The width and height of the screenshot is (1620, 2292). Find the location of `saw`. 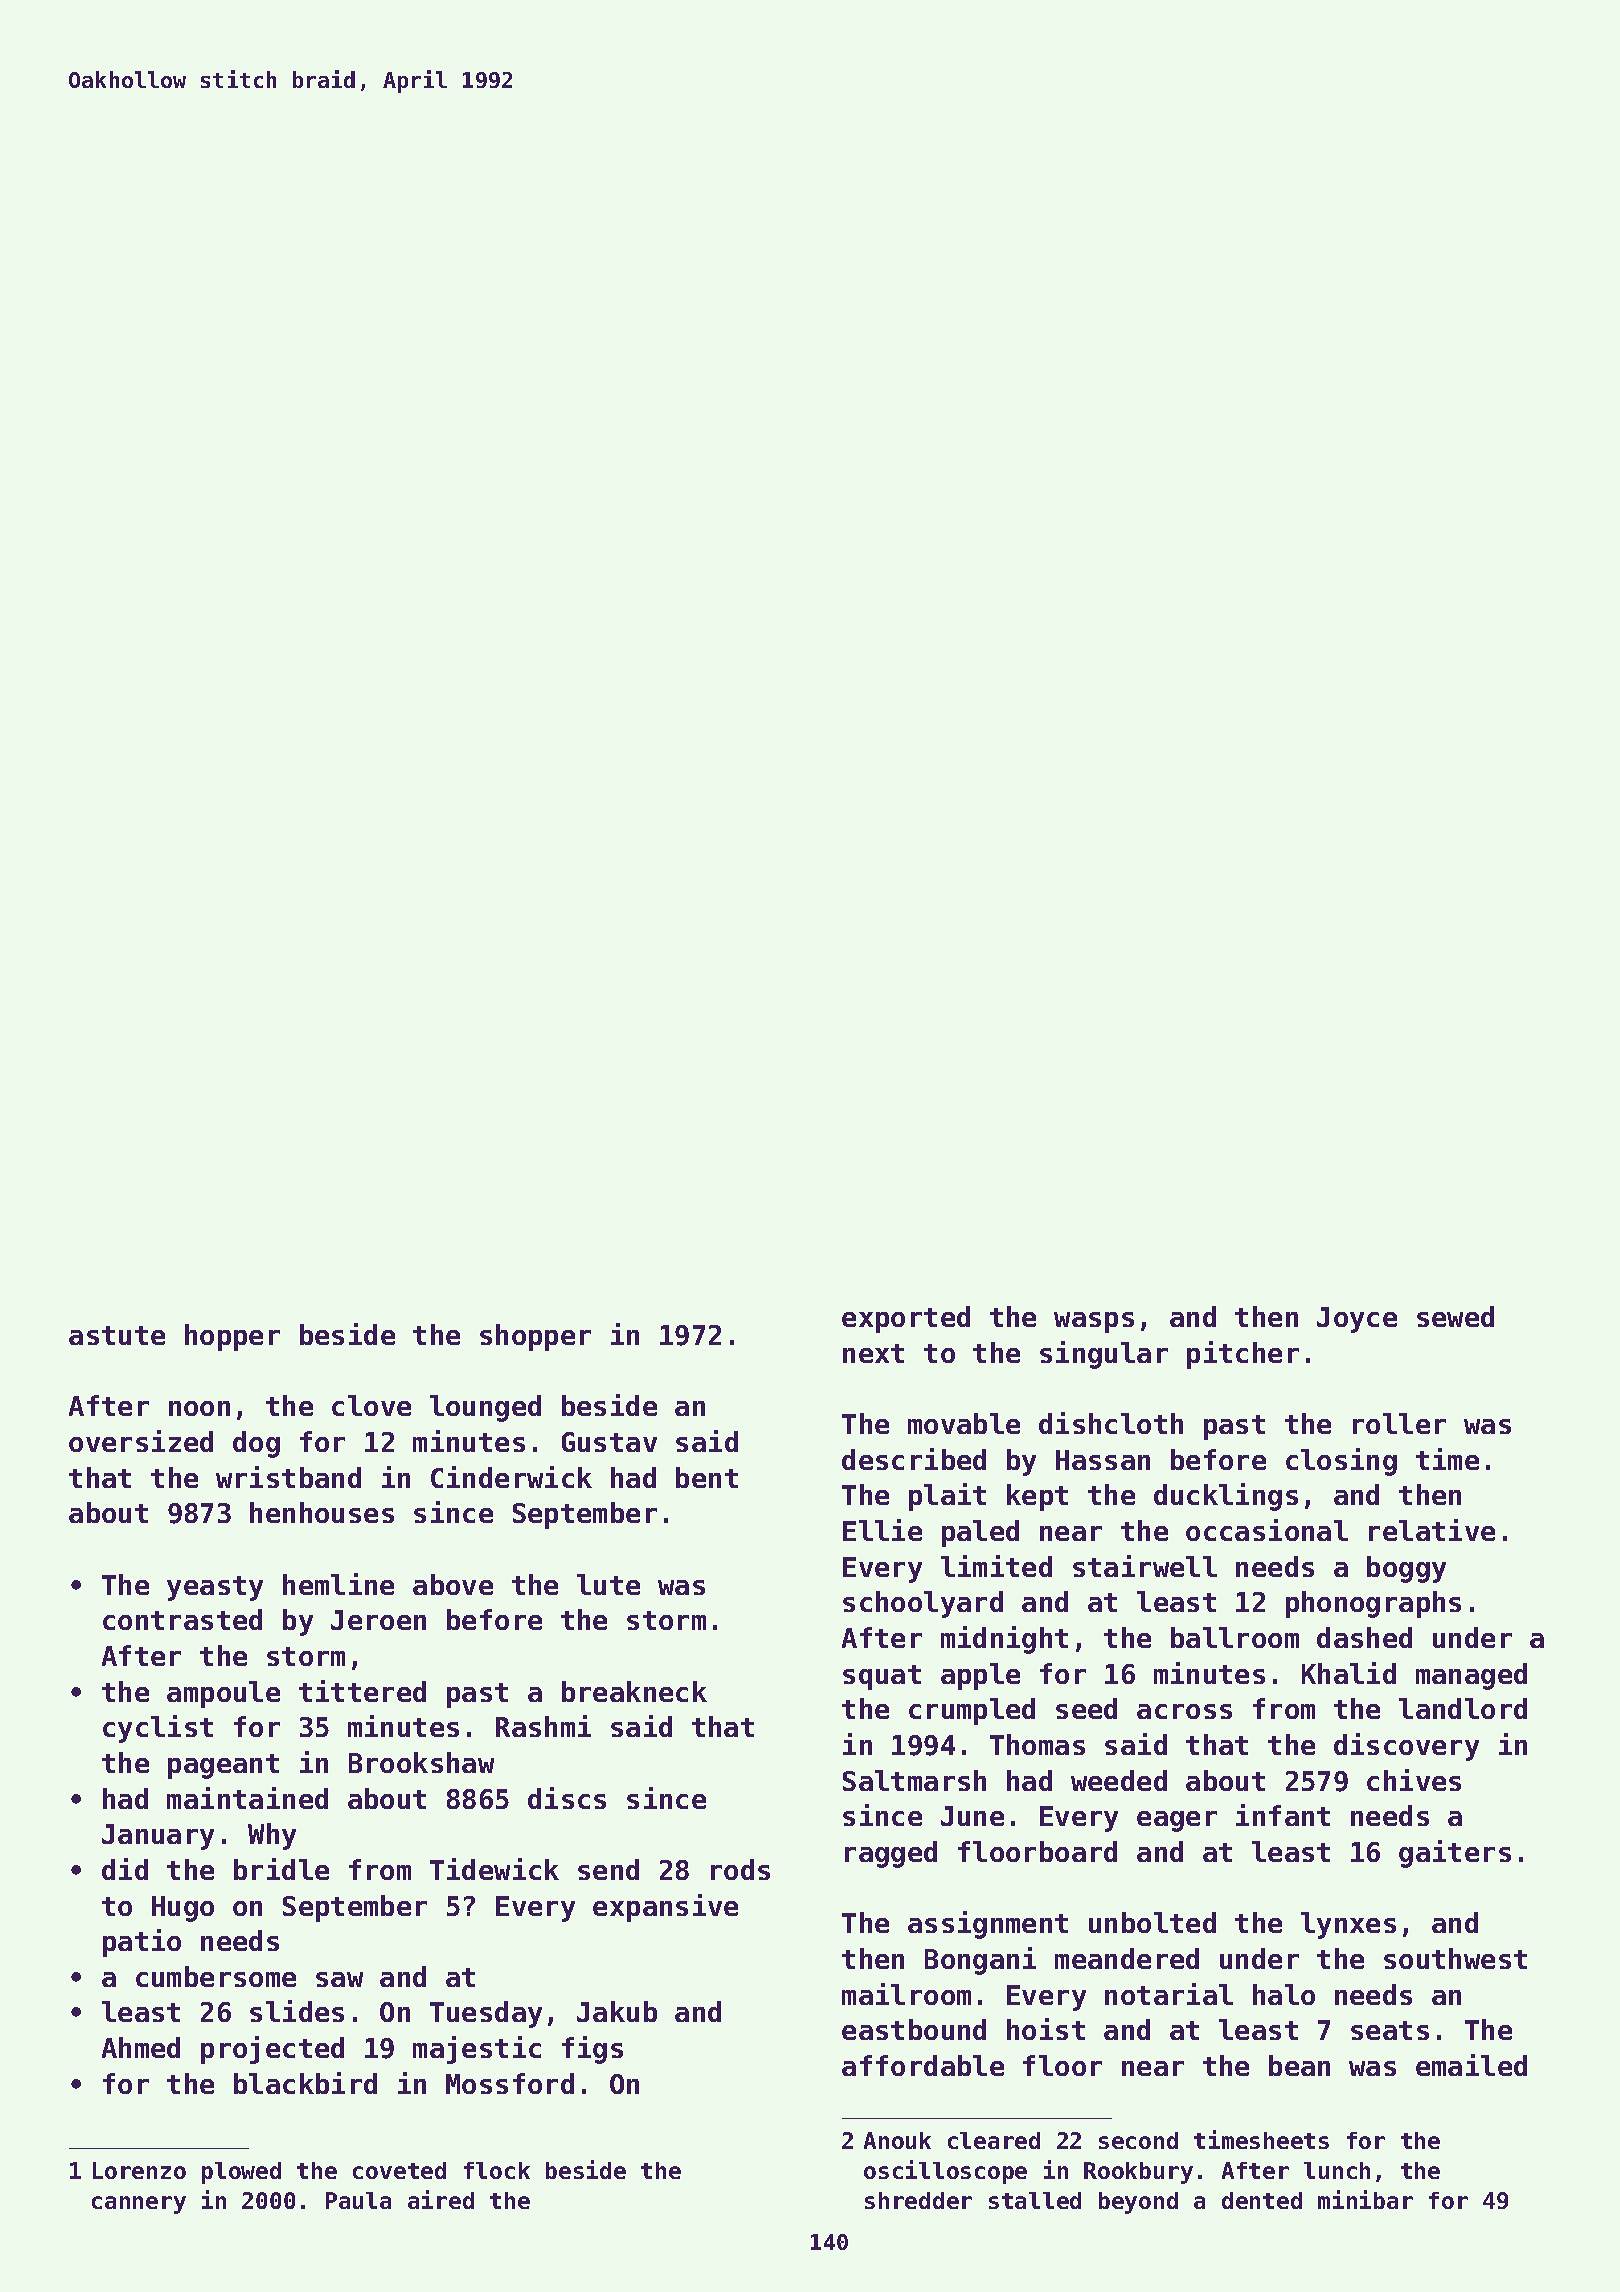

saw is located at coordinates (339, 1979).
